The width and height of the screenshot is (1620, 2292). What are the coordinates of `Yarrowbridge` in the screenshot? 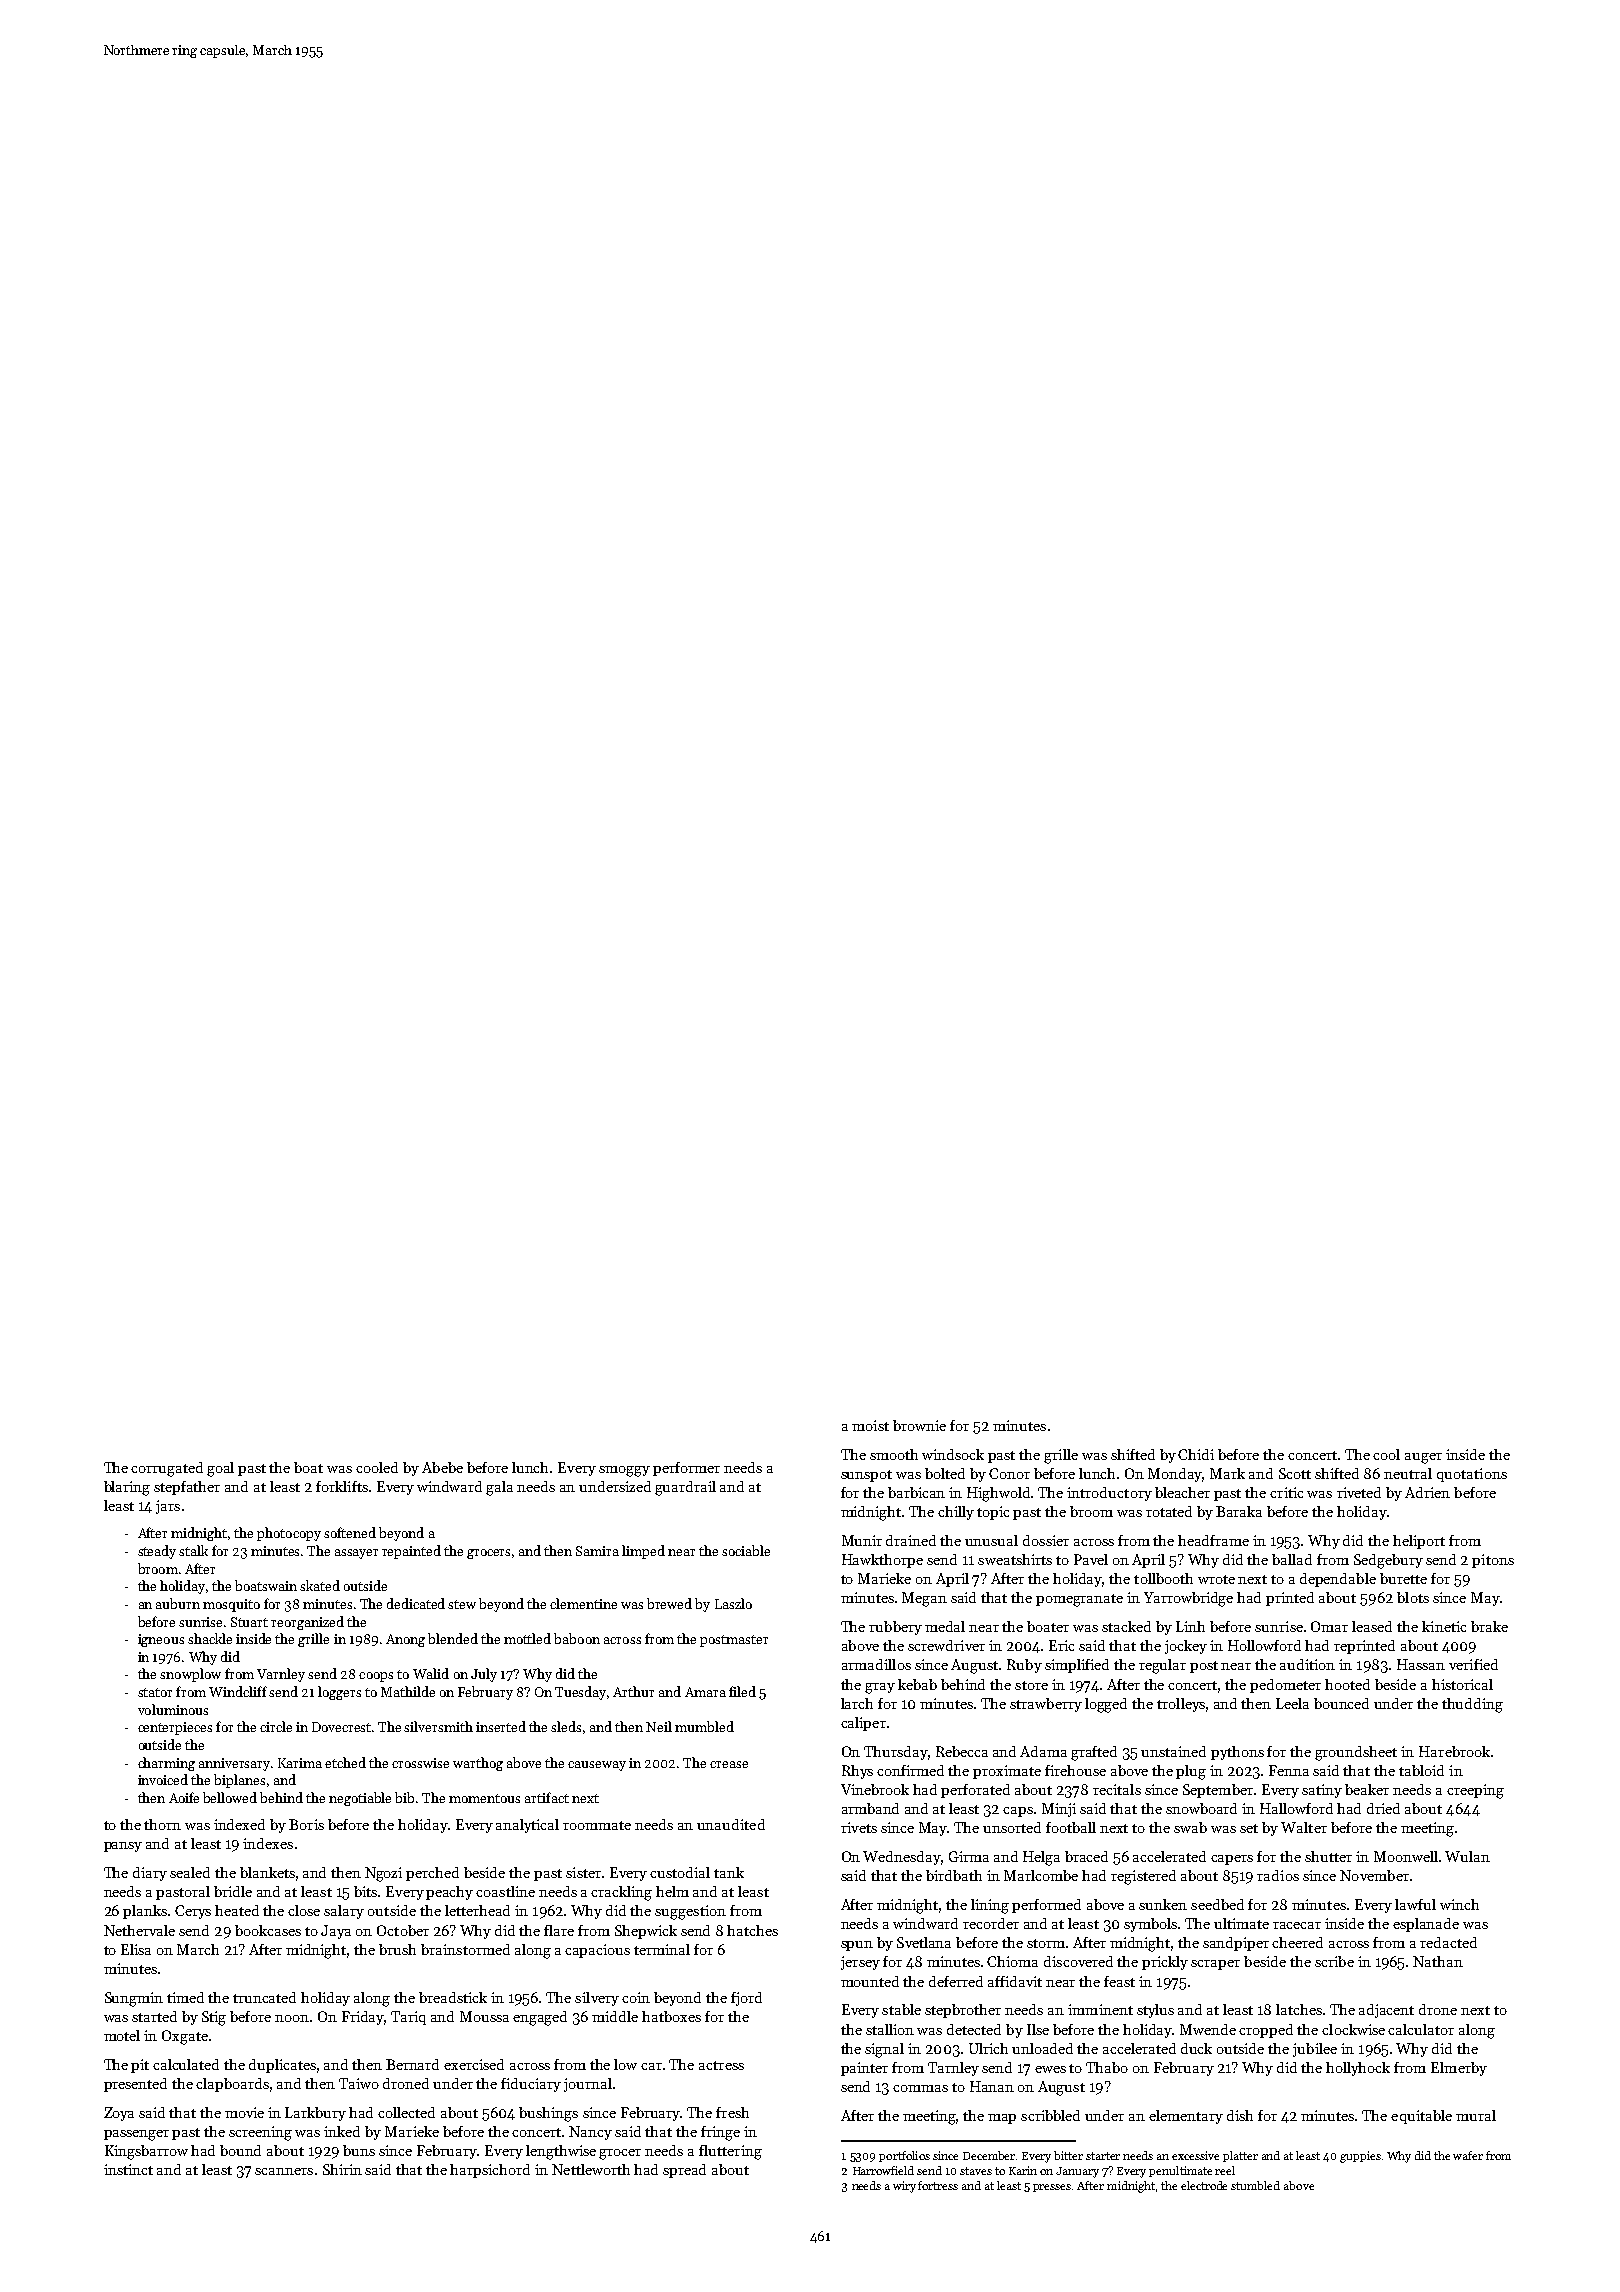 It's located at (1188, 1599).
